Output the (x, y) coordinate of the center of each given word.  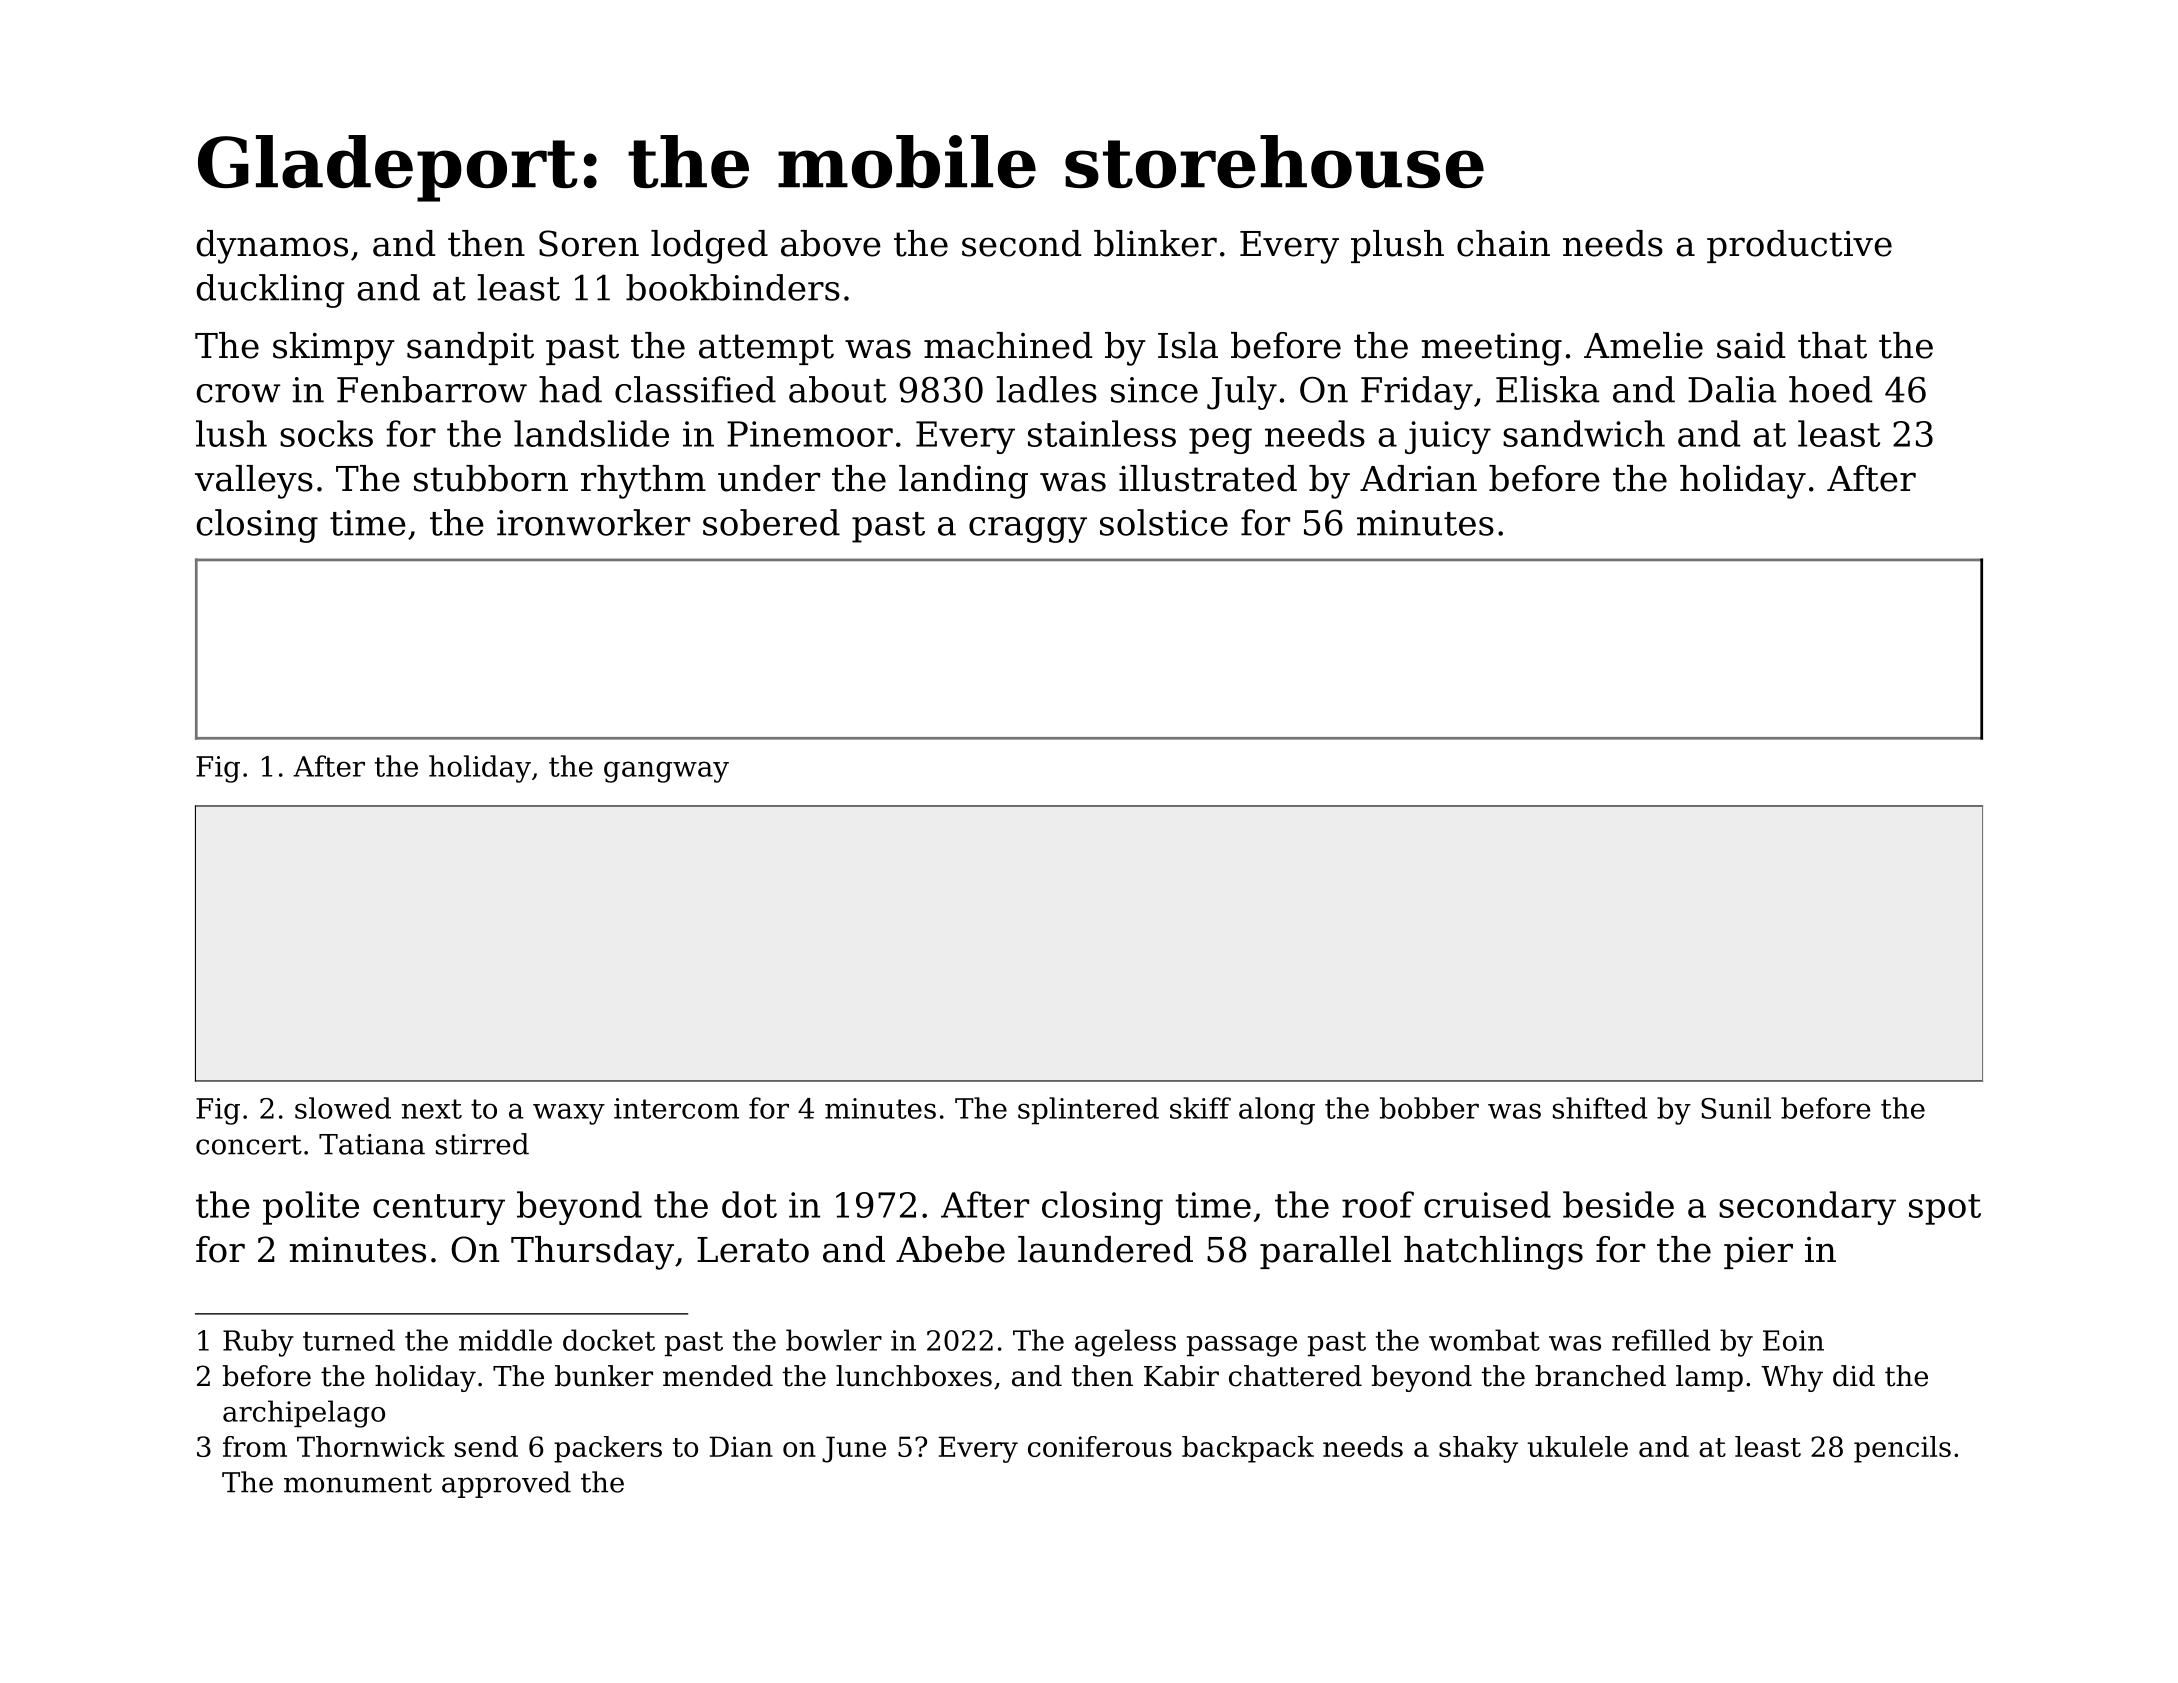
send (486, 1446)
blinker (1155, 243)
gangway (666, 772)
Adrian (1418, 478)
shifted (1600, 1108)
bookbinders (733, 287)
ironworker (593, 522)
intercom (676, 1108)
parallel (1325, 1252)
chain (1503, 243)
